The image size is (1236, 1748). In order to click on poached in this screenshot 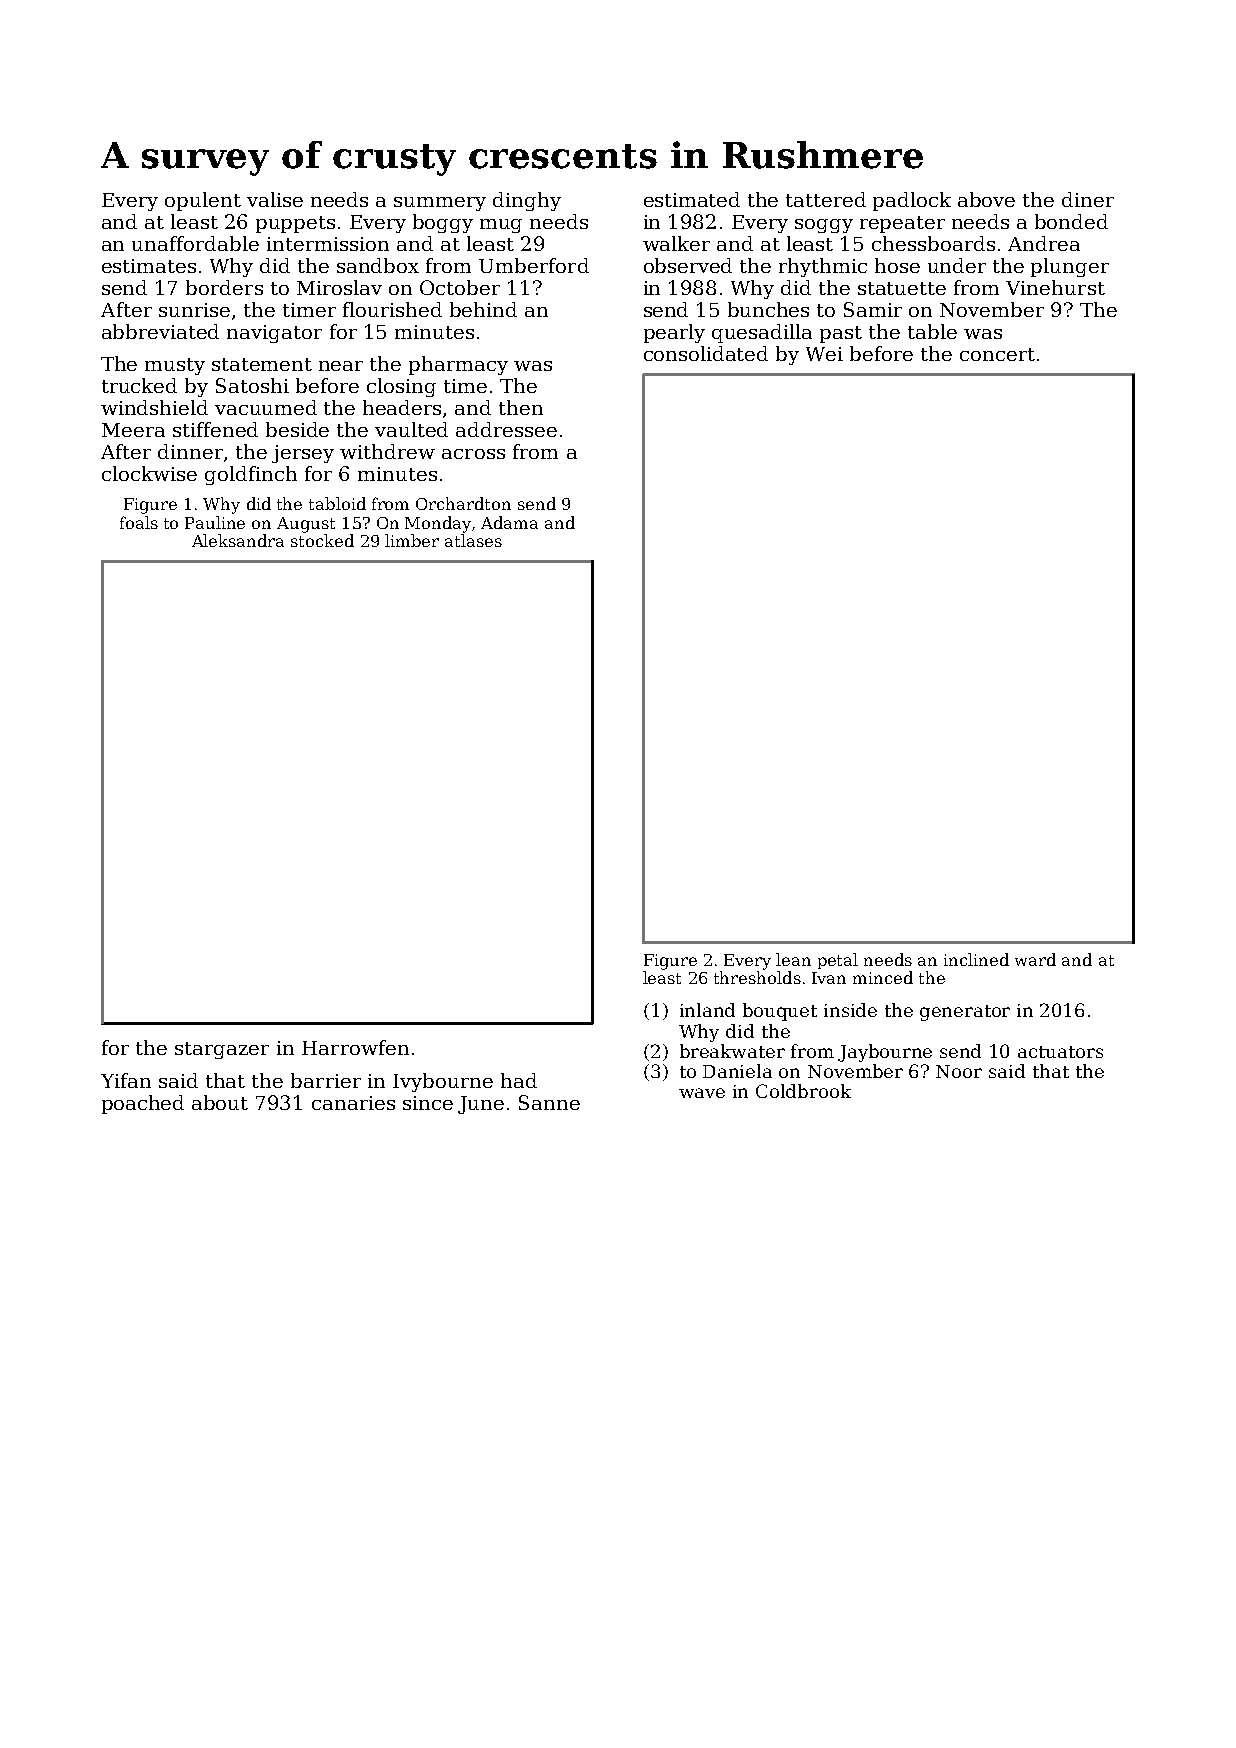, I will do `click(143, 1104)`.
